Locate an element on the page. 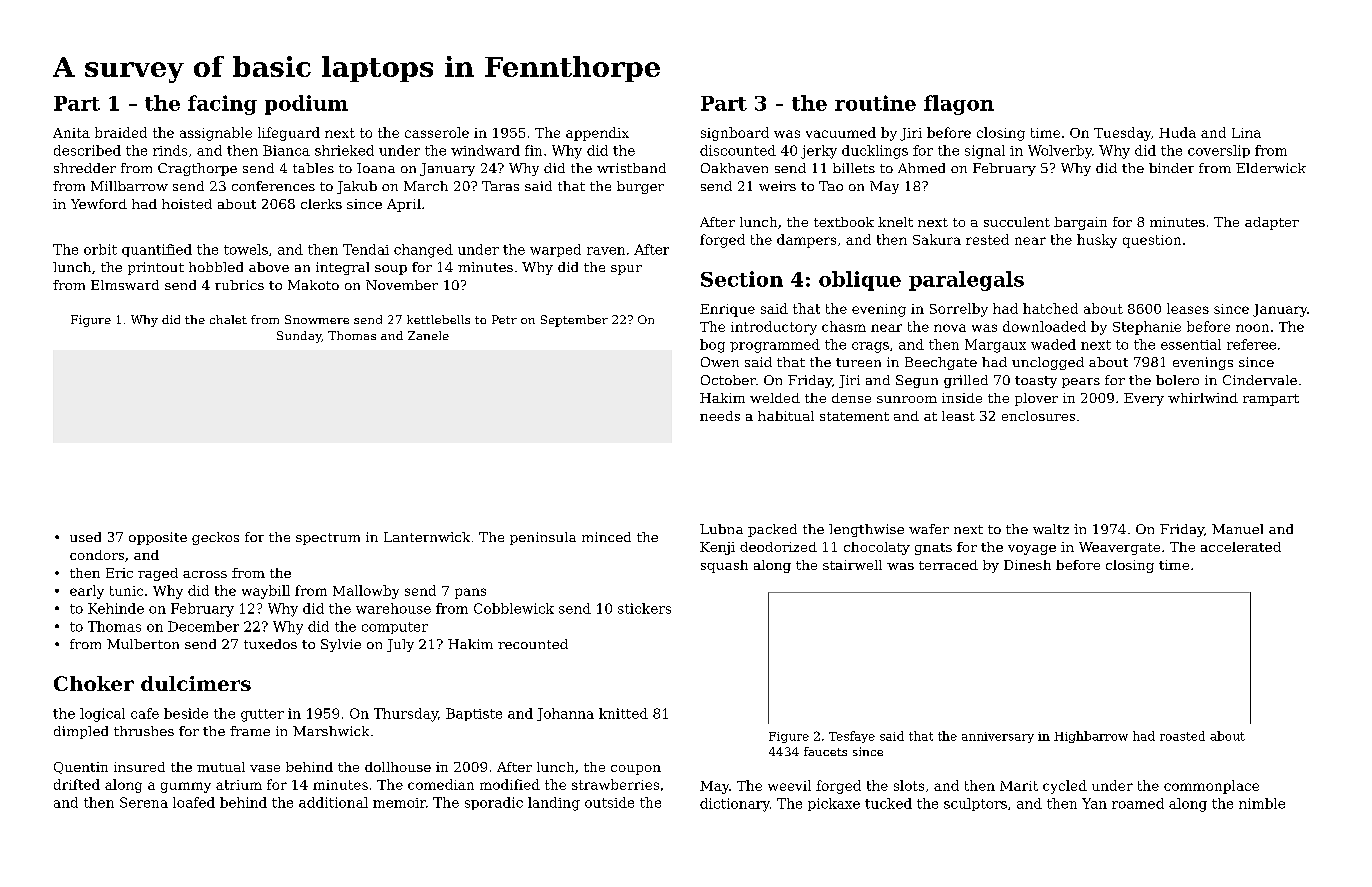 This page has width=1372, height=887. Tao is located at coordinates (831, 186).
